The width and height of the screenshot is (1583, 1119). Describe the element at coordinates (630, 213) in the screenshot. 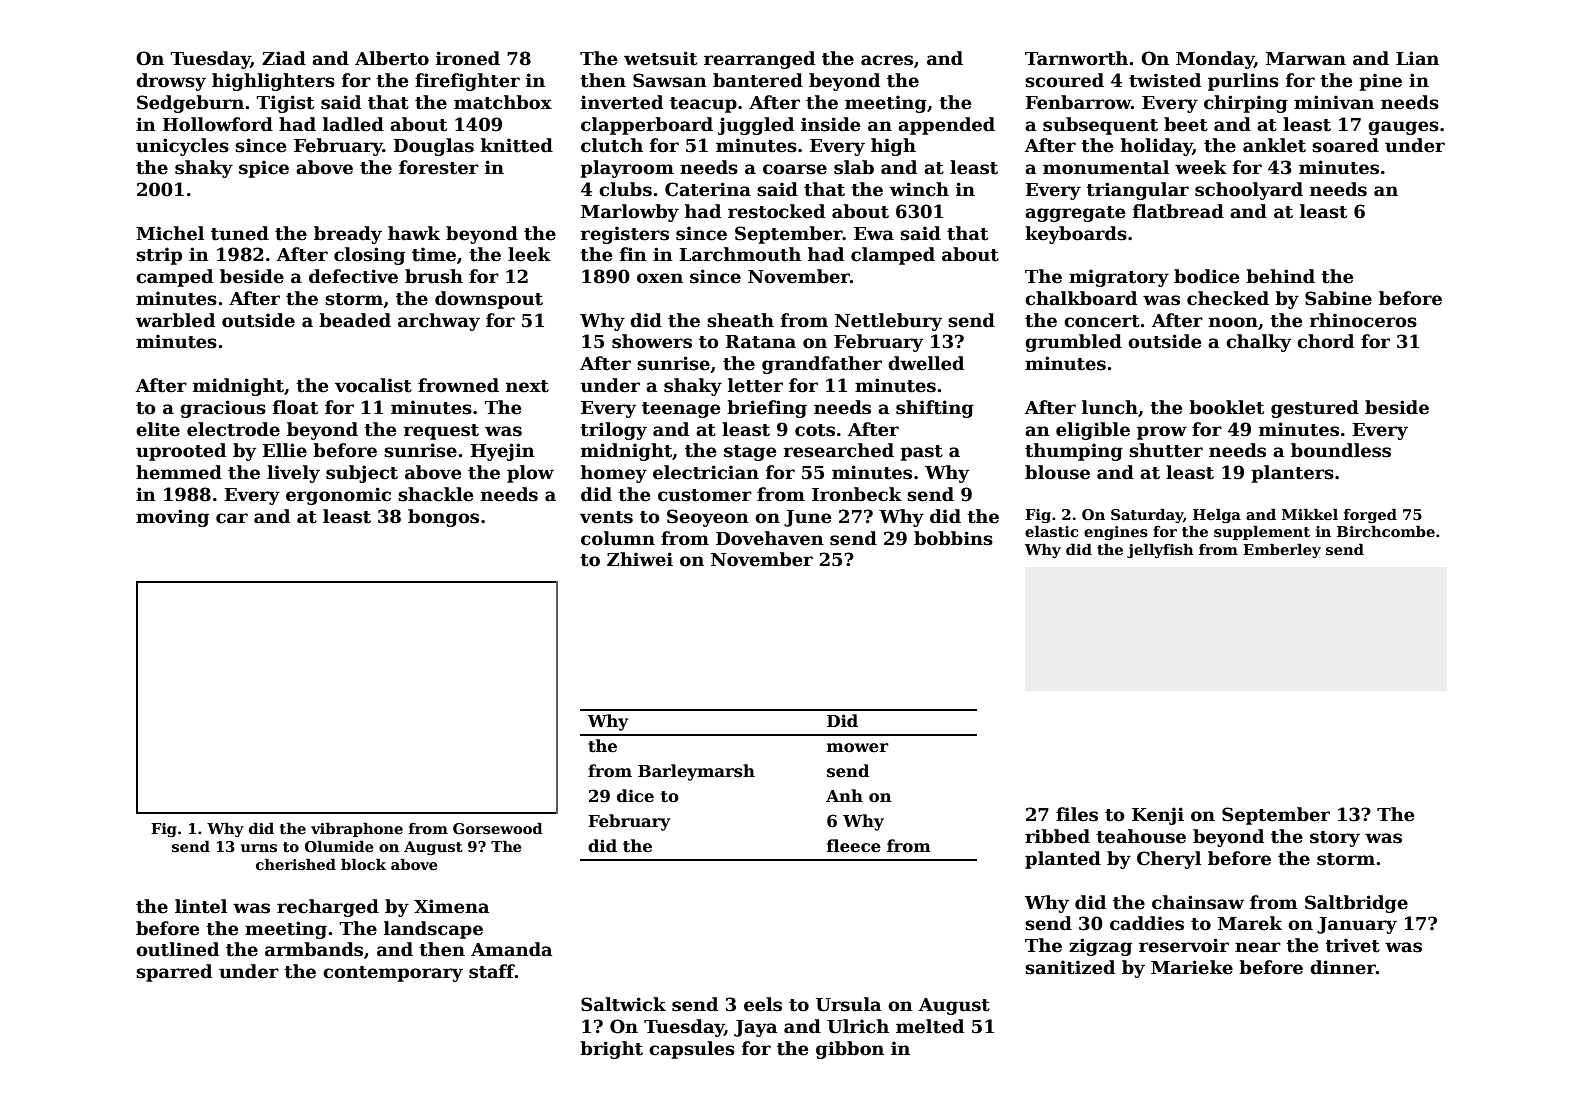

I see `Marlowby` at that location.
